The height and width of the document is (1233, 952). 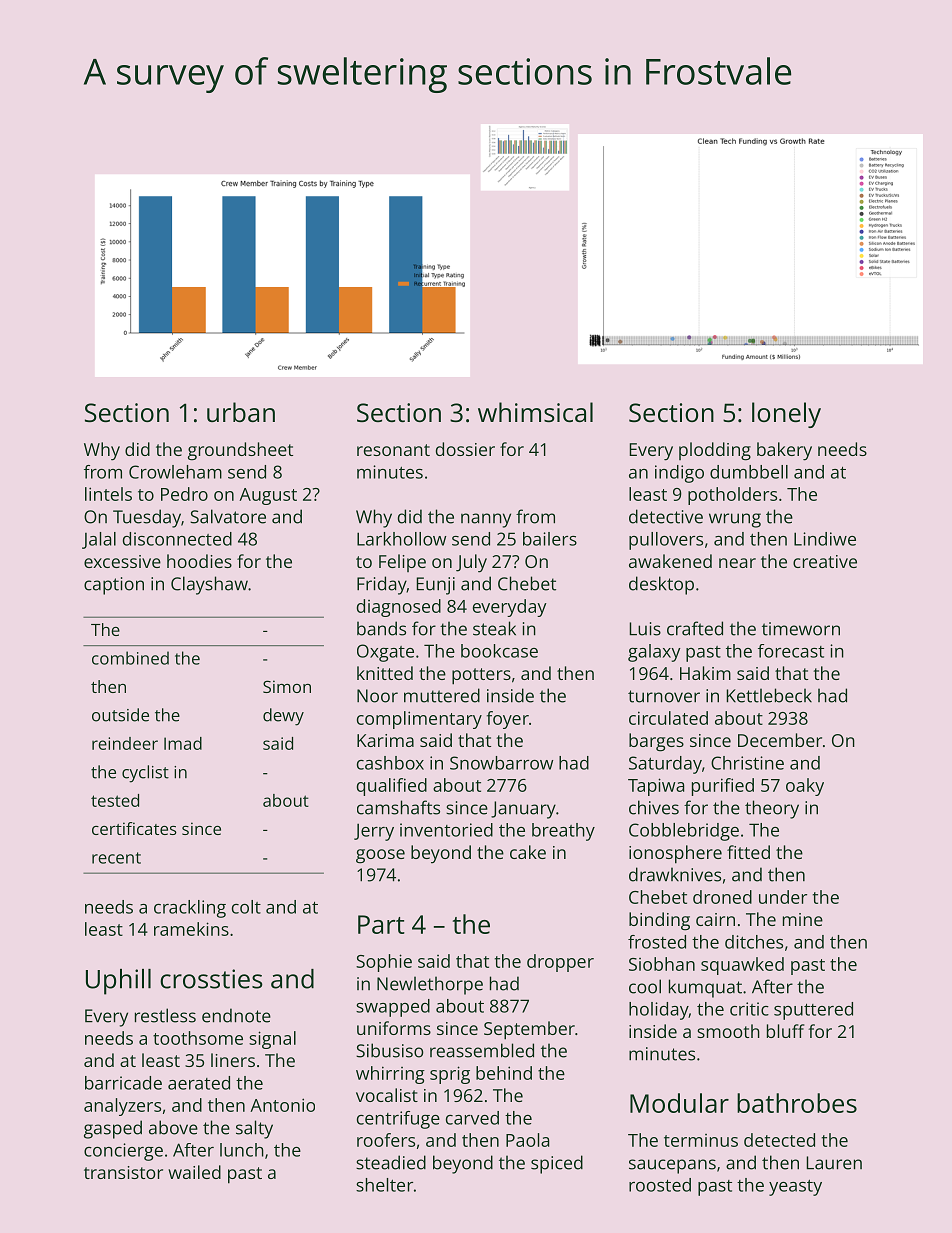 I want to click on groundsheet, so click(x=240, y=451).
